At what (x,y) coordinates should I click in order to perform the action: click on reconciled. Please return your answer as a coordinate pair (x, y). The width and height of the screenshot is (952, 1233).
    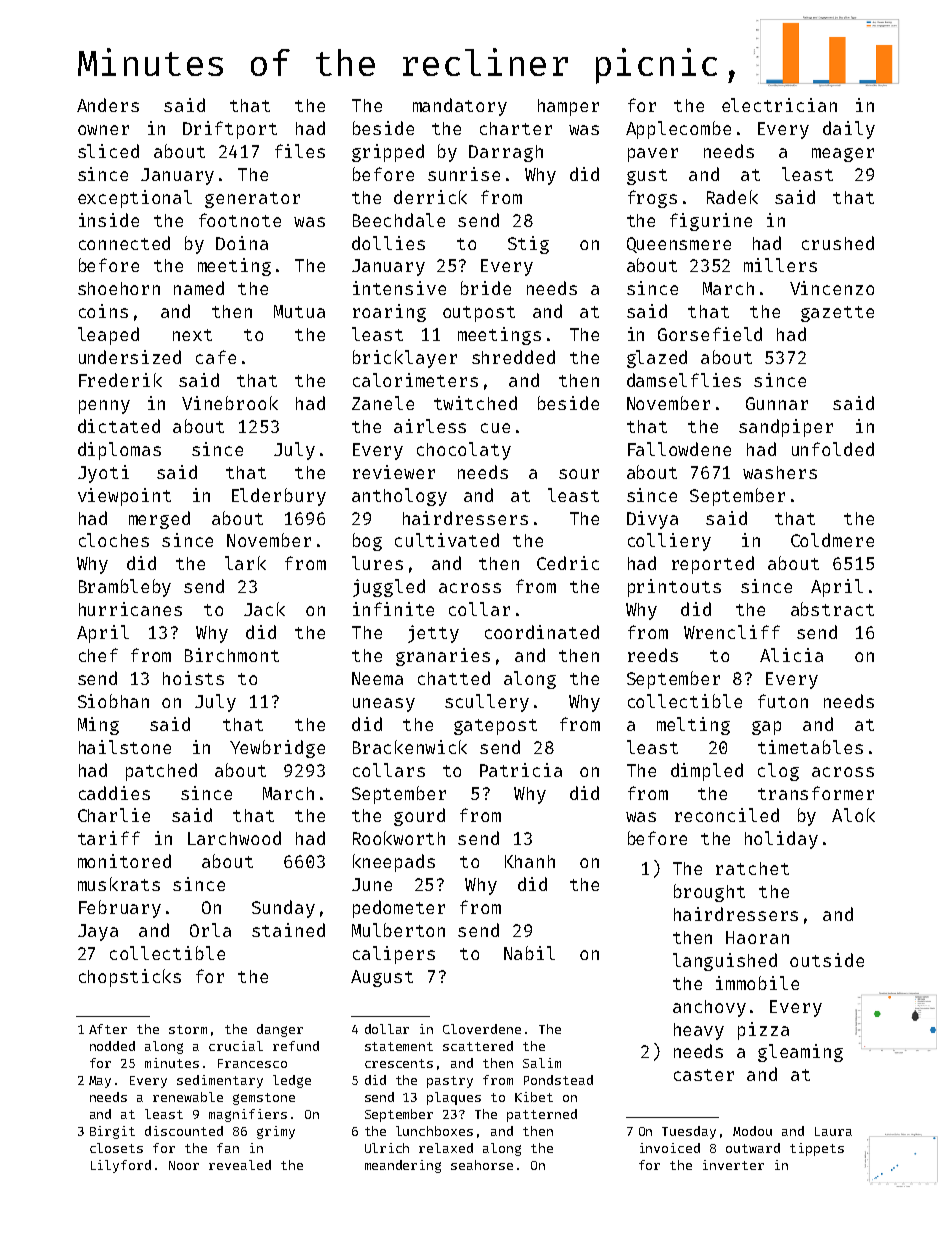
    Looking at the image, I should click on (727, 815).
